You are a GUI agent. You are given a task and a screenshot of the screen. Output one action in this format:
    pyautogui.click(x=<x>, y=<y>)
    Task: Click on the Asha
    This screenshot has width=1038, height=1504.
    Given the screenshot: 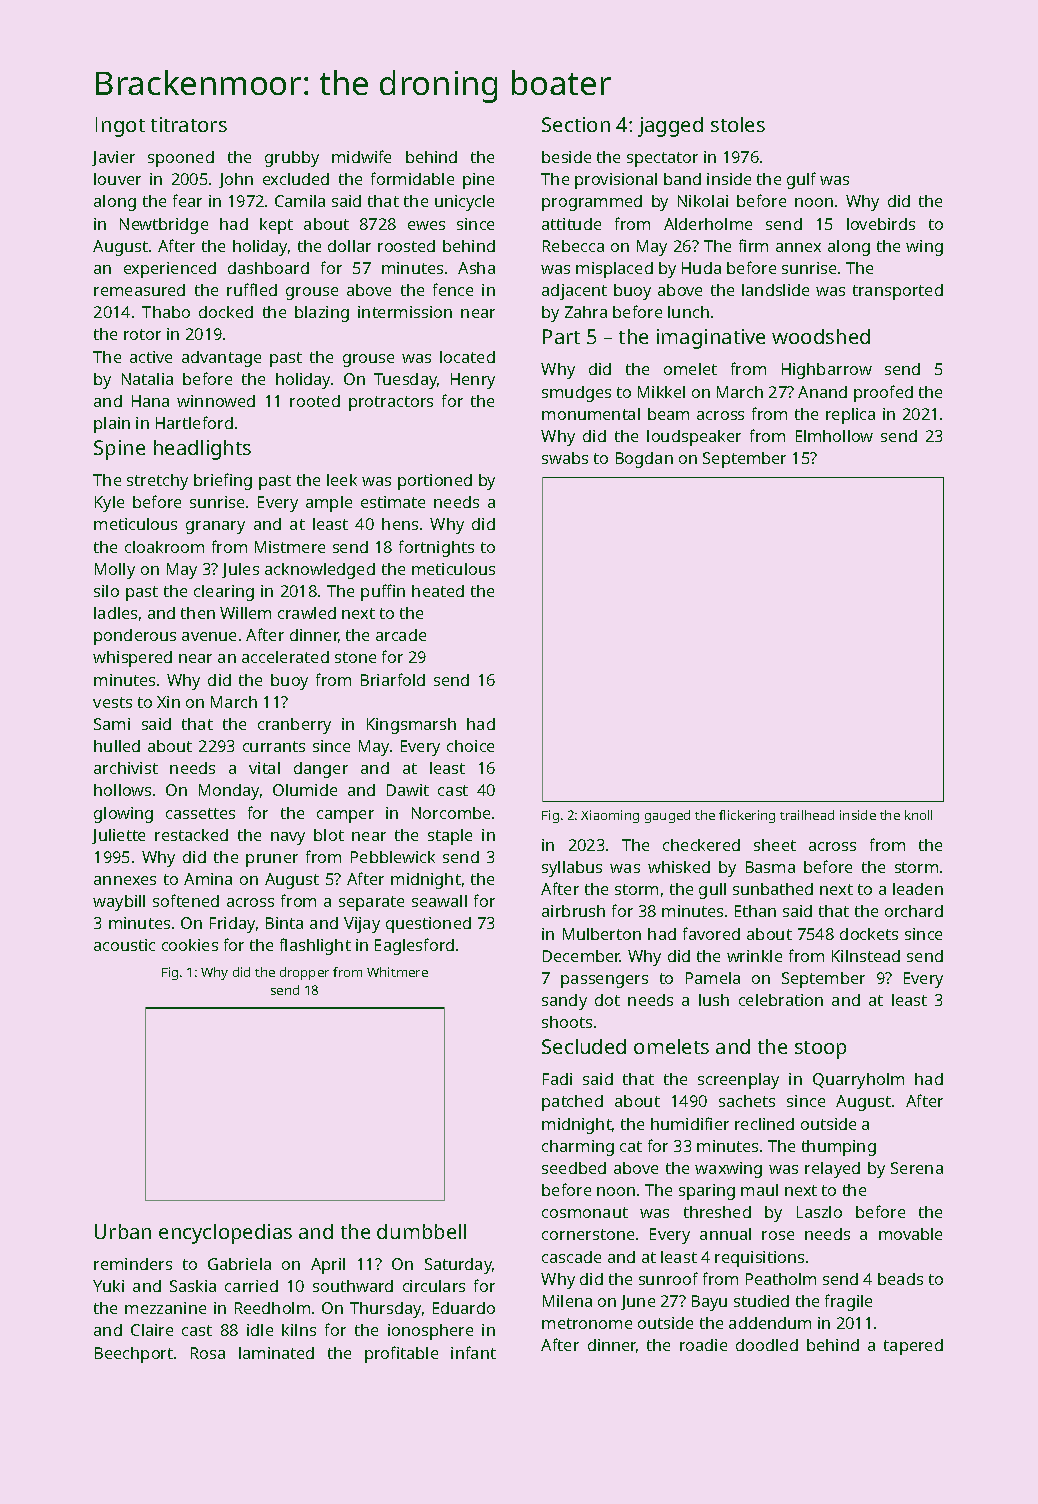 What is the action you would take?
    pyautogui.click(x=476, y=268)
